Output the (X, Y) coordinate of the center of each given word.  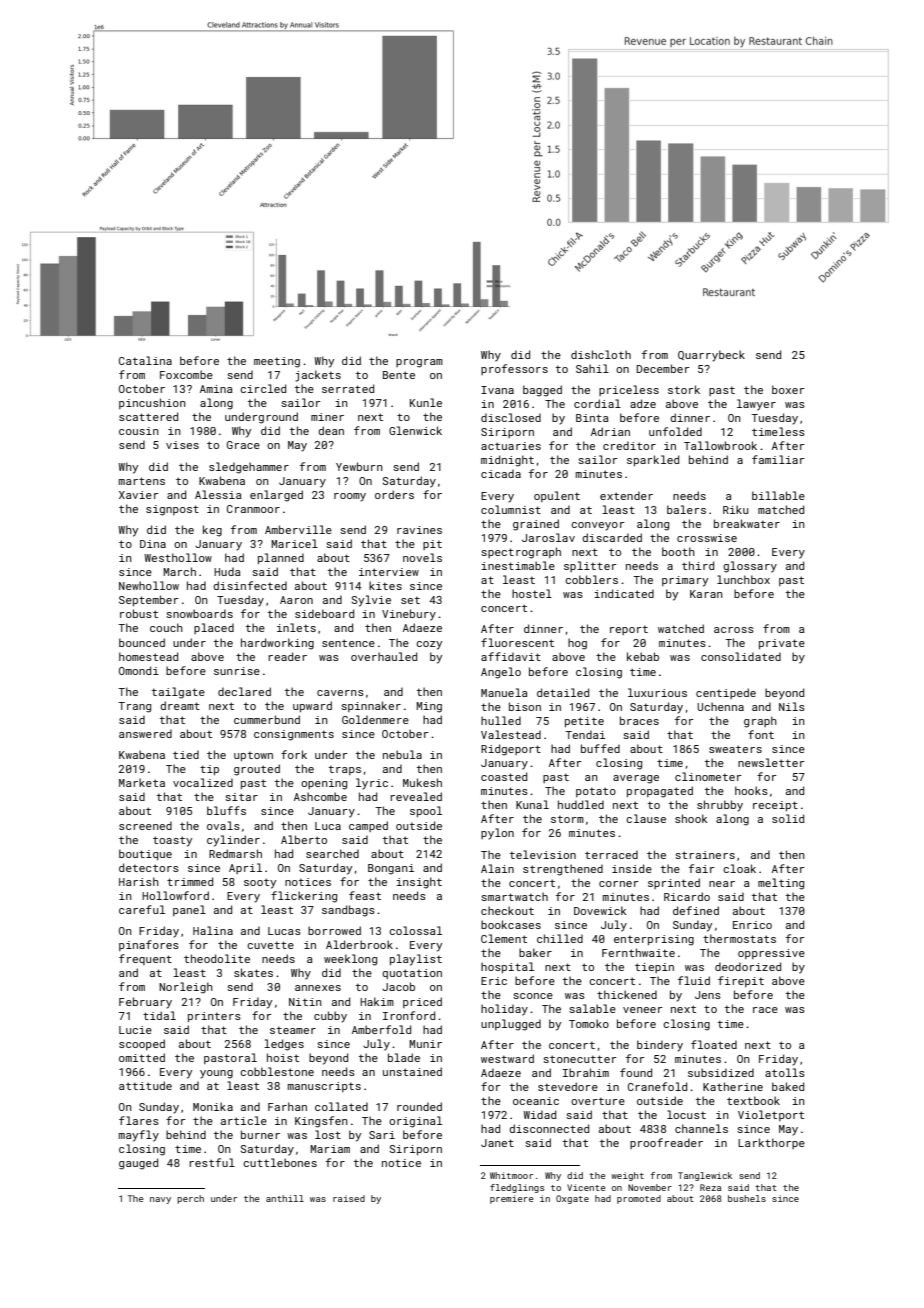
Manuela (504, 692)
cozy (429, 645)
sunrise (237, 671)
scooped (142, 1044)
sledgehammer (249, 468)
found (636, 1072)
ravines (419, 530)
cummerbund (267, 719)
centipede (726, 693)
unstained (412, 1071)
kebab (643, 656)
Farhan (287, 1106)
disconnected (549, 1128)
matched (781, 509)
